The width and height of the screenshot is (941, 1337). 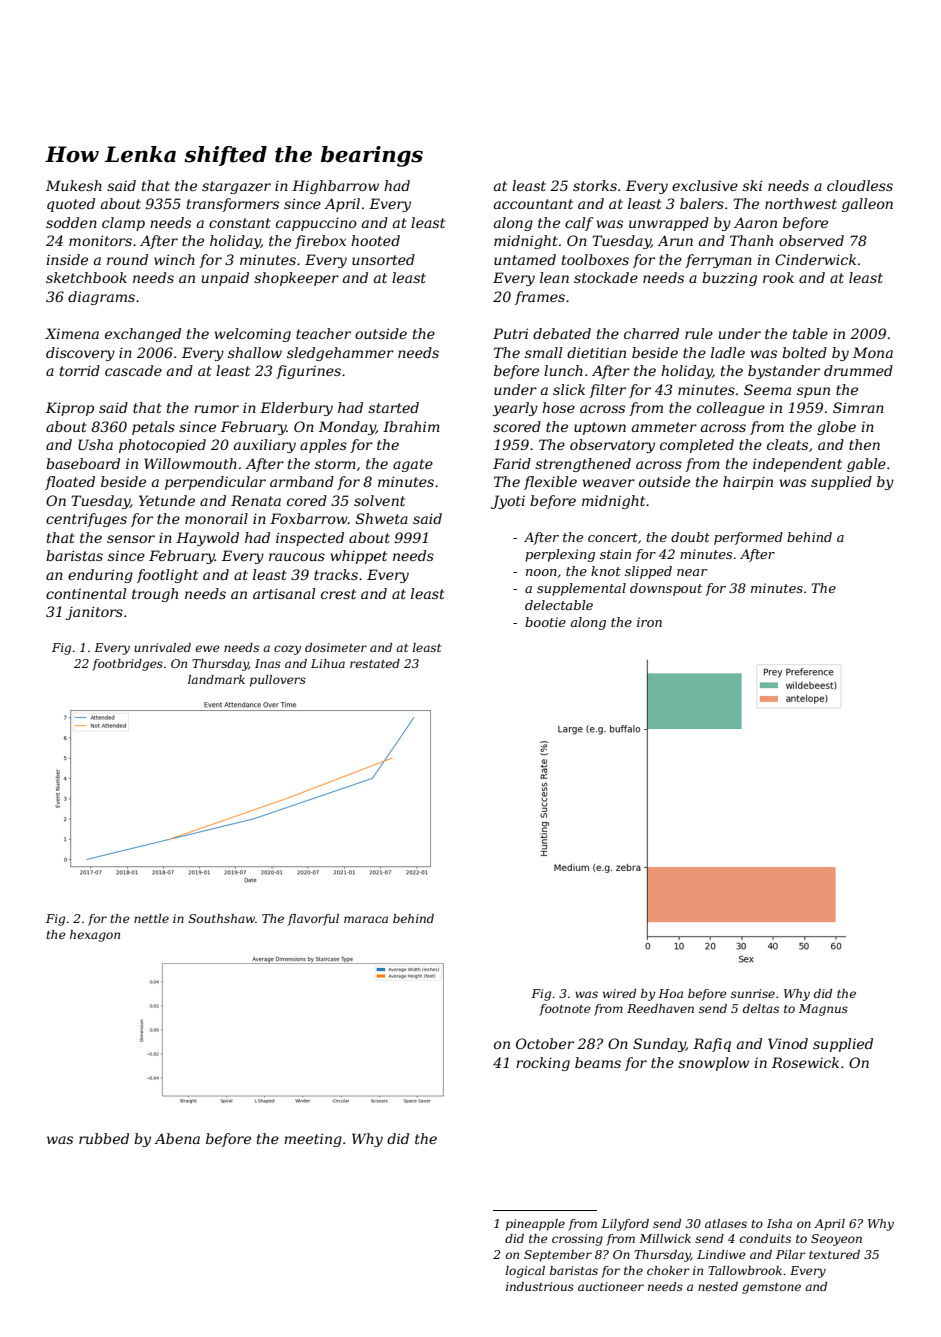 What do you see at coordinates (70, 483) in the screenshot?
I see `floated` at bounding box center [70, 483].
